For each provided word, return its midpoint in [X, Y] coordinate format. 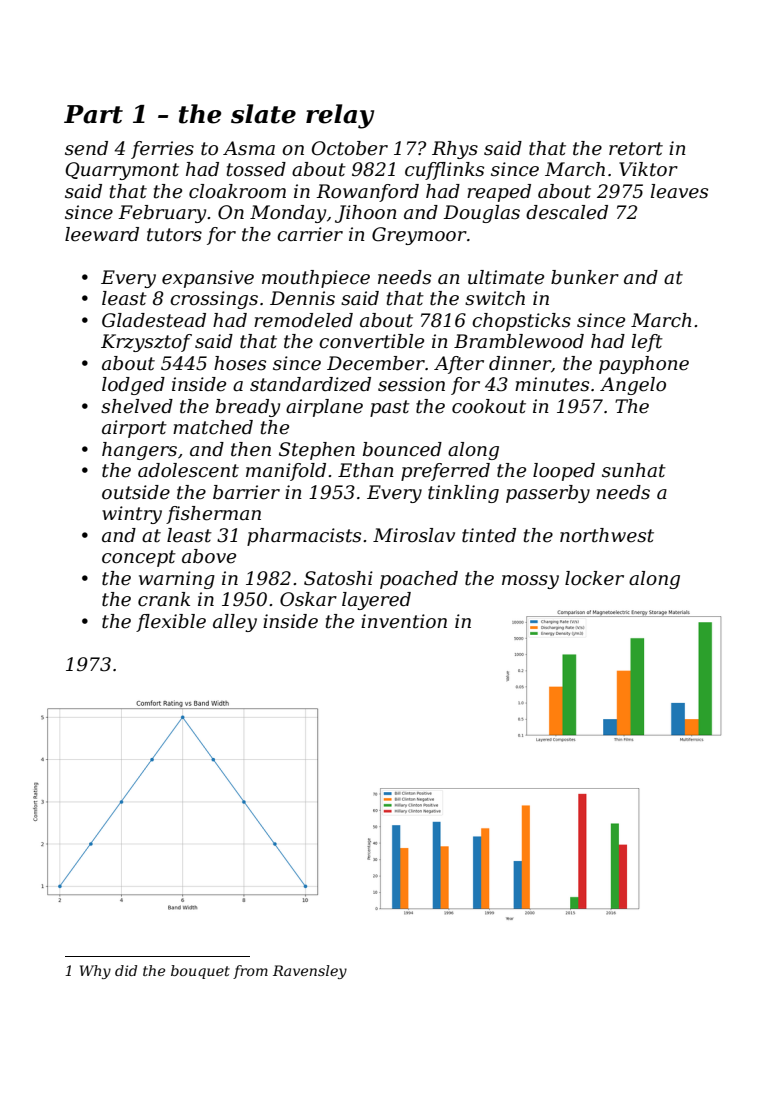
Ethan [366, 470]
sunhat [634, 470]
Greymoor [419, 236]
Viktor [648, 169]
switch [495, 298]
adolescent [188, 470]
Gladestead [154, 320]
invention [404, 621]
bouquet [200, 972]
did [126, 970]
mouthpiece [316, 279]
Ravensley [310, 972]
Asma [249, 148]
